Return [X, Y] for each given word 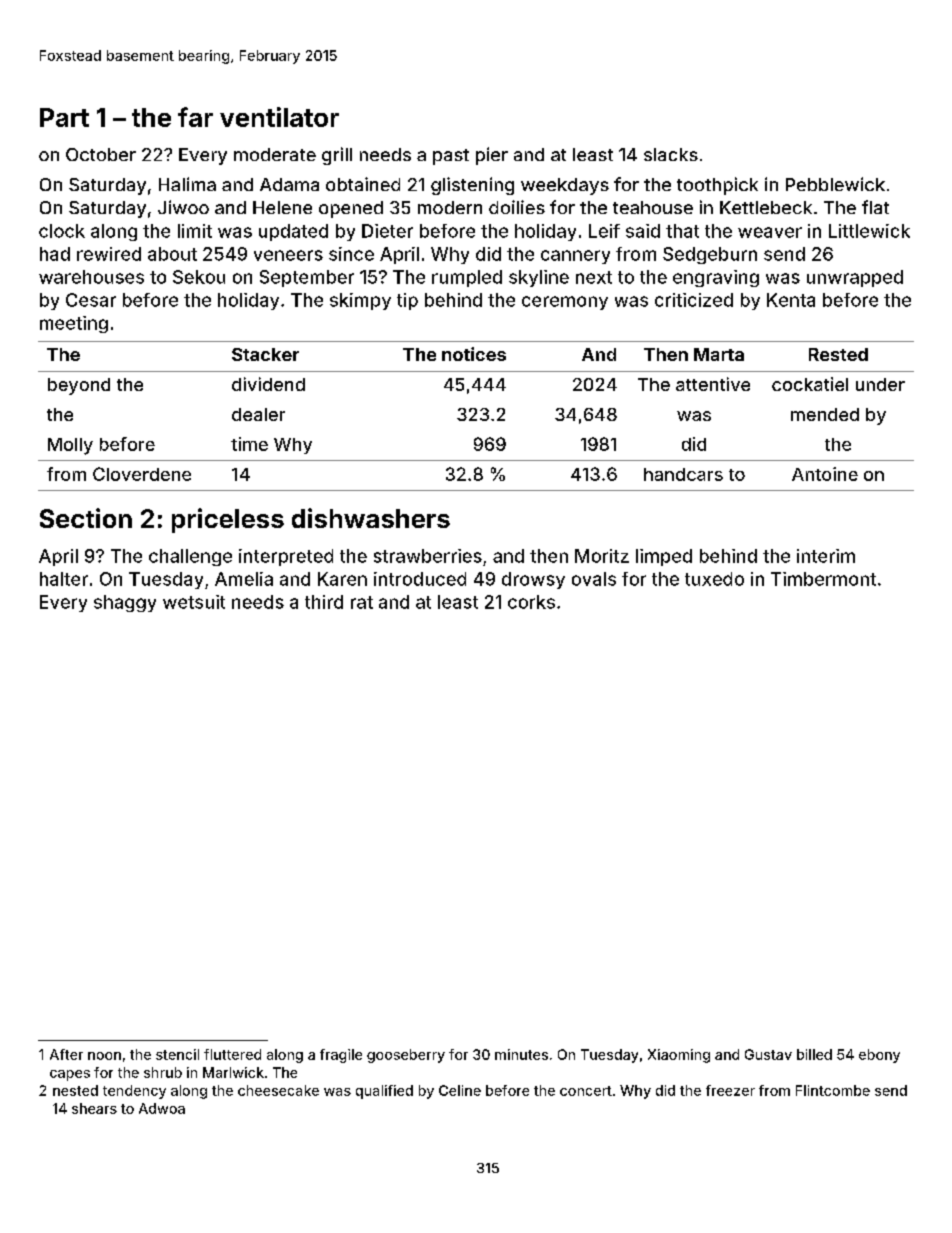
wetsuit [194, 602]
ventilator [279, 117]
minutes [521, 1054]
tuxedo [714, 579]
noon [104, 1056]
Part [64, 117]
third [324, 602]
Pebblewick [835, 184]
